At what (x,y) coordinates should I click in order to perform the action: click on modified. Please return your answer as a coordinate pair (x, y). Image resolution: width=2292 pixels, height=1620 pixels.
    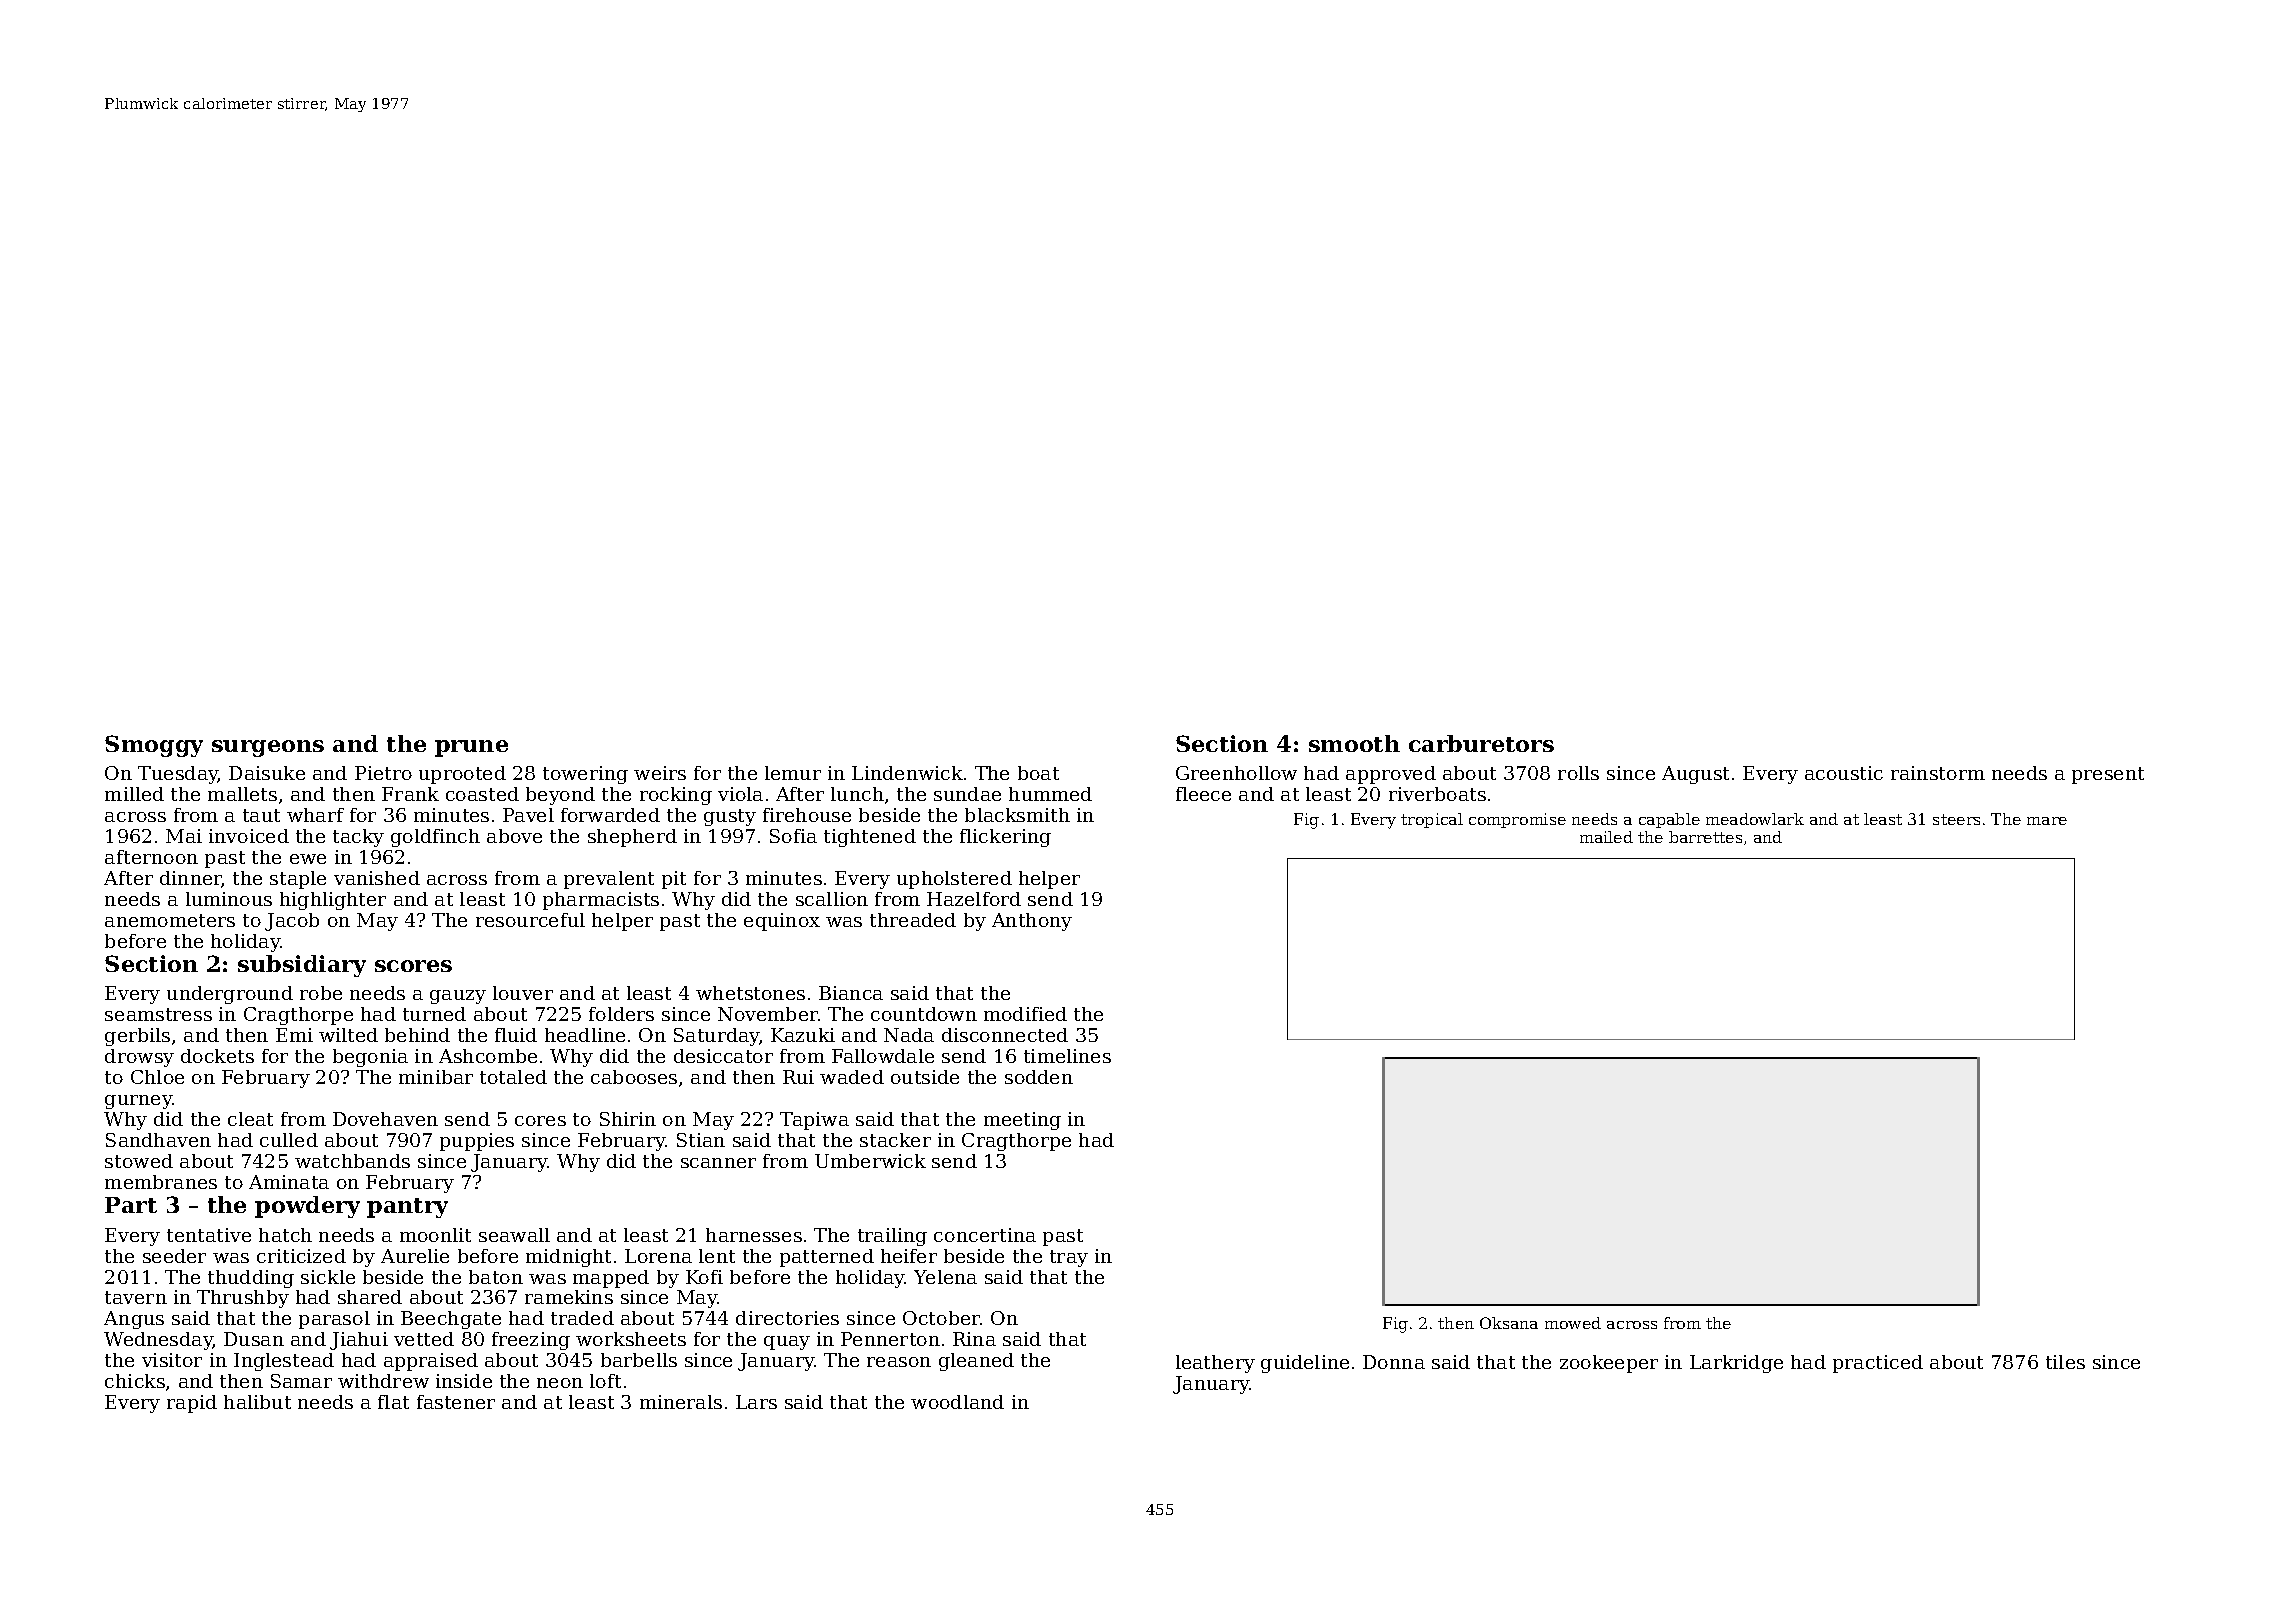
    Looking at the image, I should click on (1025, 1014).
